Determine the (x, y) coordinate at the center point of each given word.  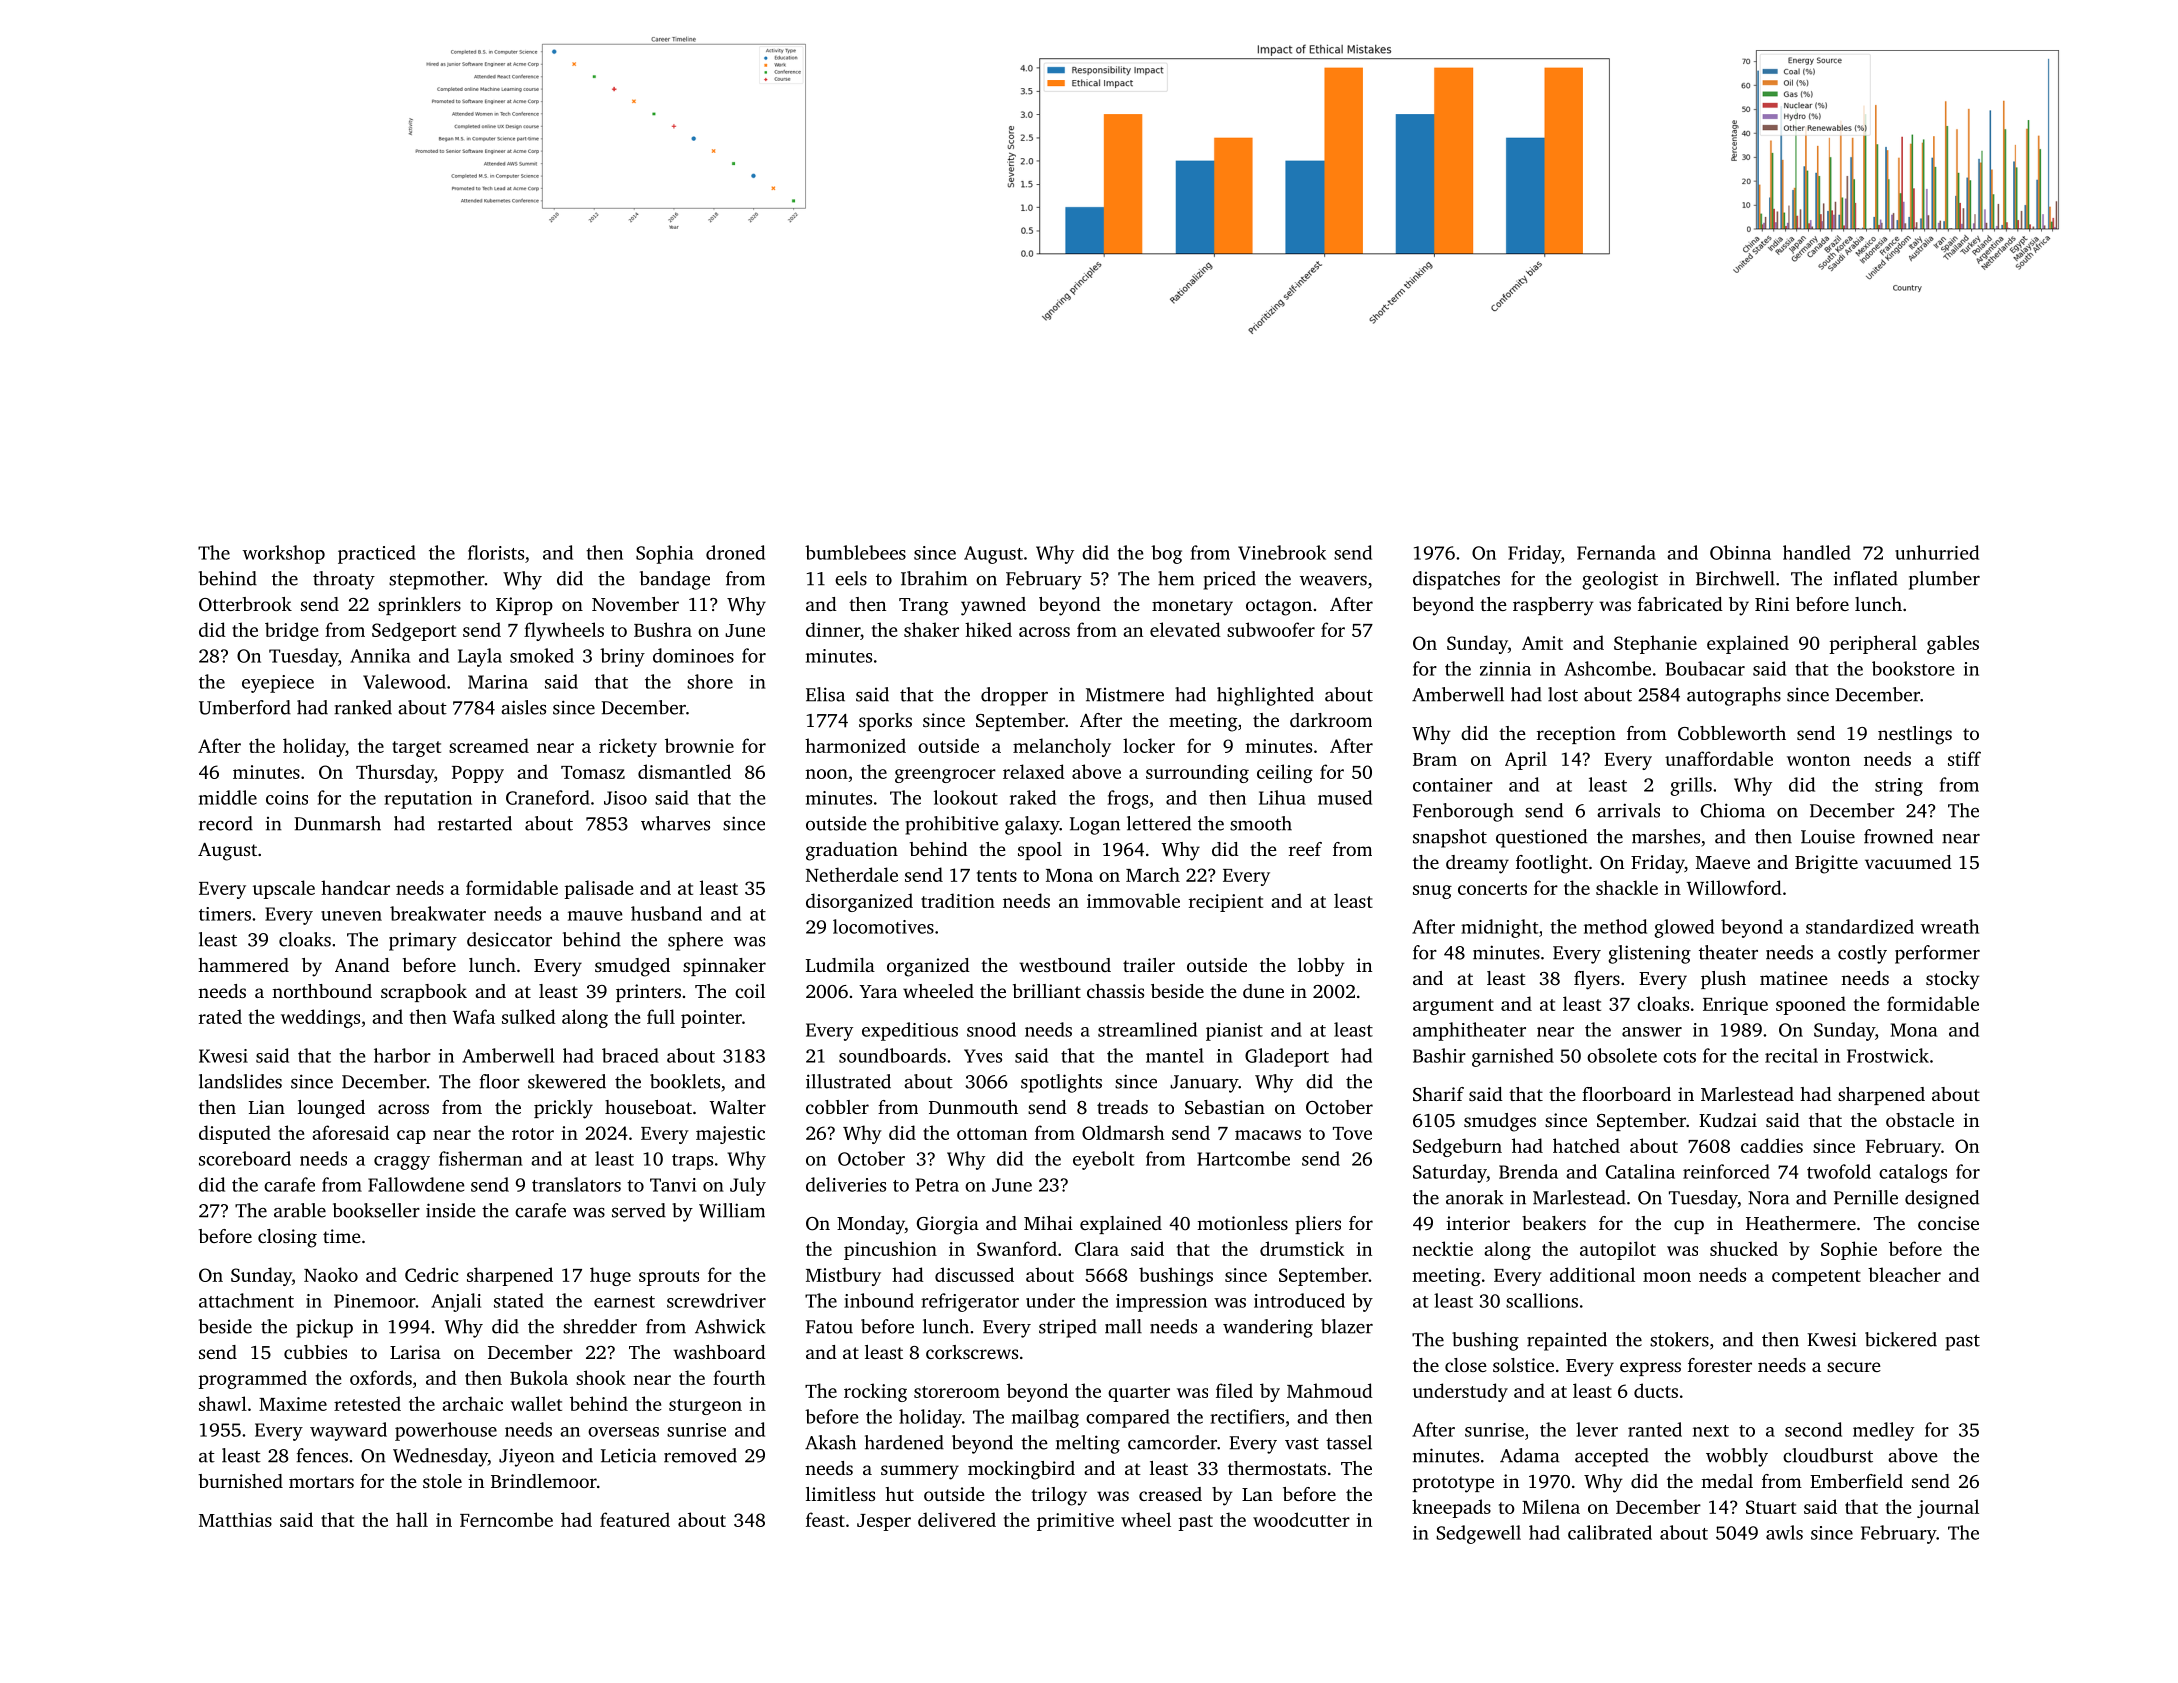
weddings (320, 1018)
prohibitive (951, 825)
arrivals (1628, 810)
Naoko (331, 1274)
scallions (1542, 1300)
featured (635, 1519)
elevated (1185, 629)
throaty (344, 580)
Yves (983, 1056)
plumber (1944, 580)
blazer (1347, 1326)
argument (1453, 1007)
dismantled (684, 771)
